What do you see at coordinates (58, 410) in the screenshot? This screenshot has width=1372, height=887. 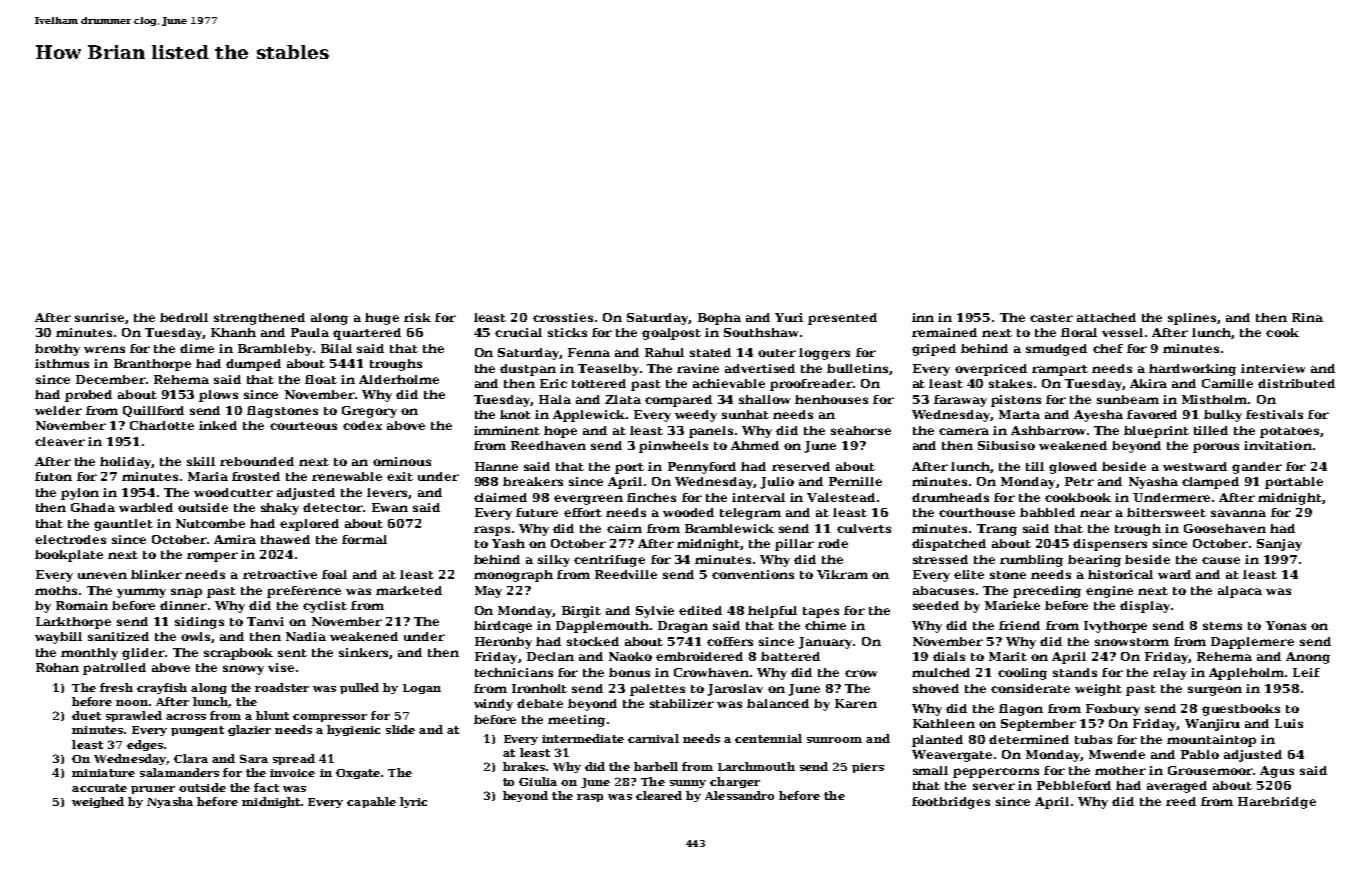 I see `welder` at bounding box center [58, 410].
